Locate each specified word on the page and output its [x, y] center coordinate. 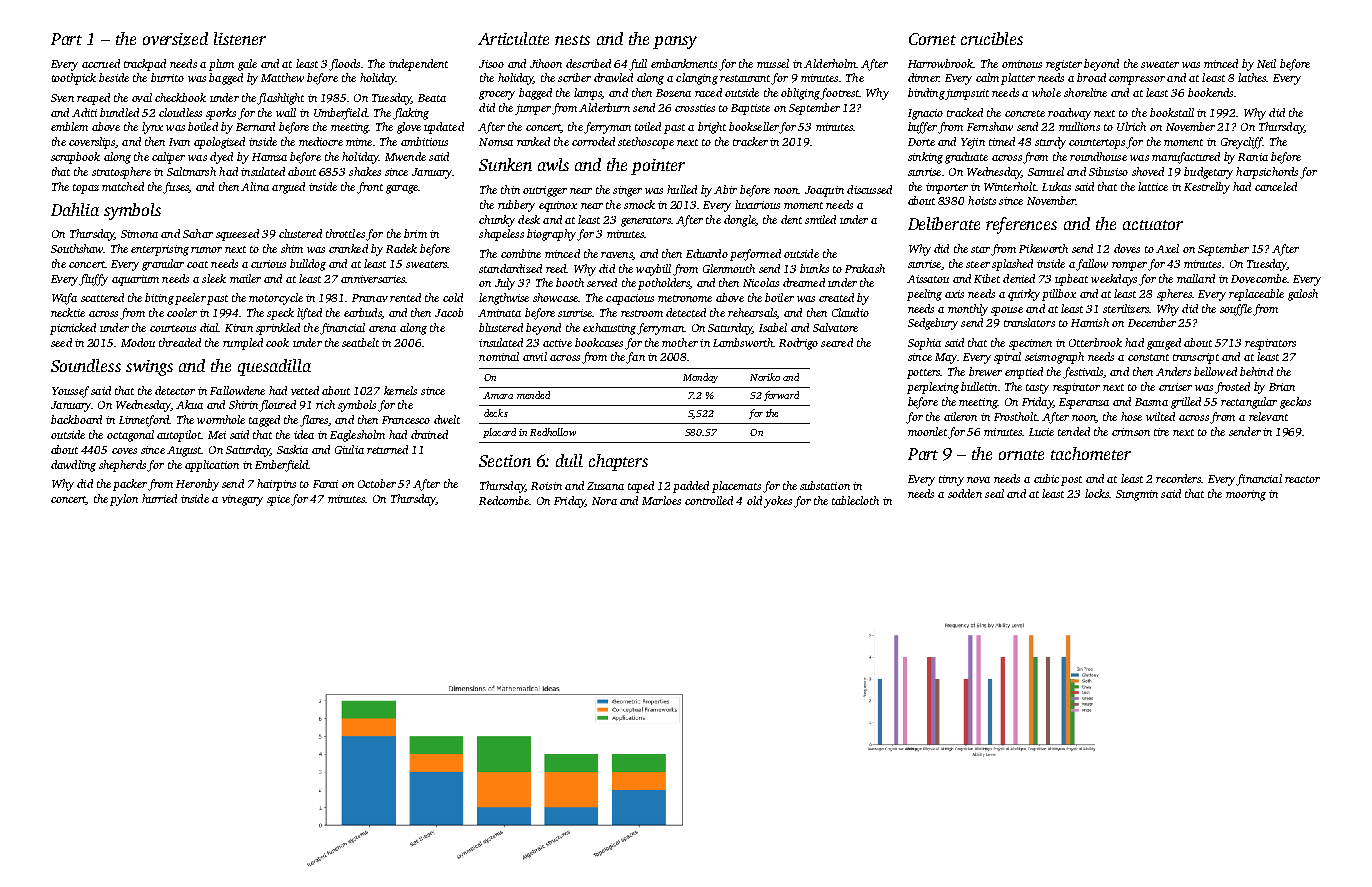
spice [278, 500]
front [370, 188]
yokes [778, 502]
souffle [1236, 310]
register [1064, 65]
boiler [779, 297]
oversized [175, 39]
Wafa [64, 299]
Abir [725, 189]
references [1021, 225]
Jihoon [546, 63]
